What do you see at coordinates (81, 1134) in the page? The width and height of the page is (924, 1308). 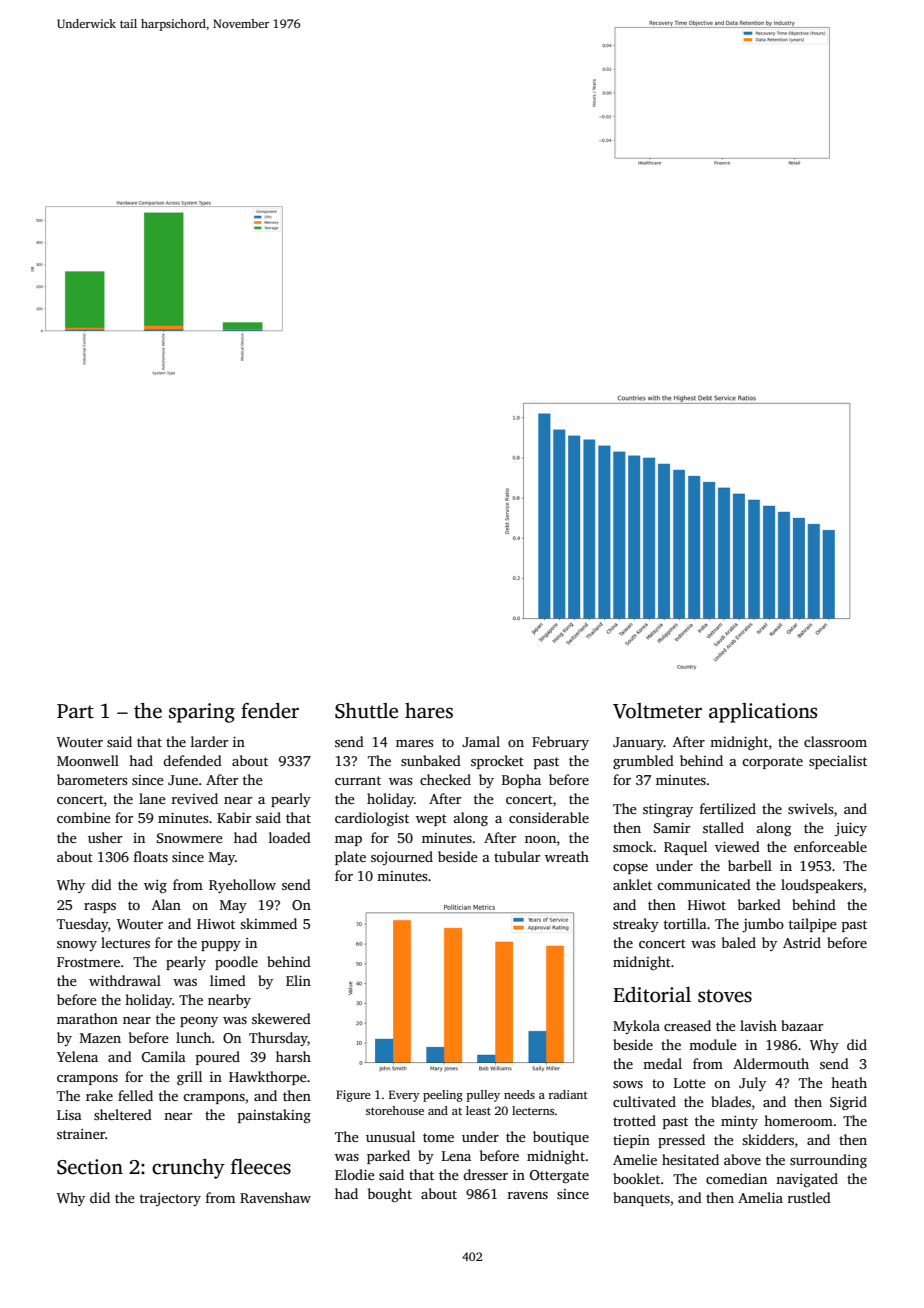 I see `strainer` at bounding box center [81, 1134].
